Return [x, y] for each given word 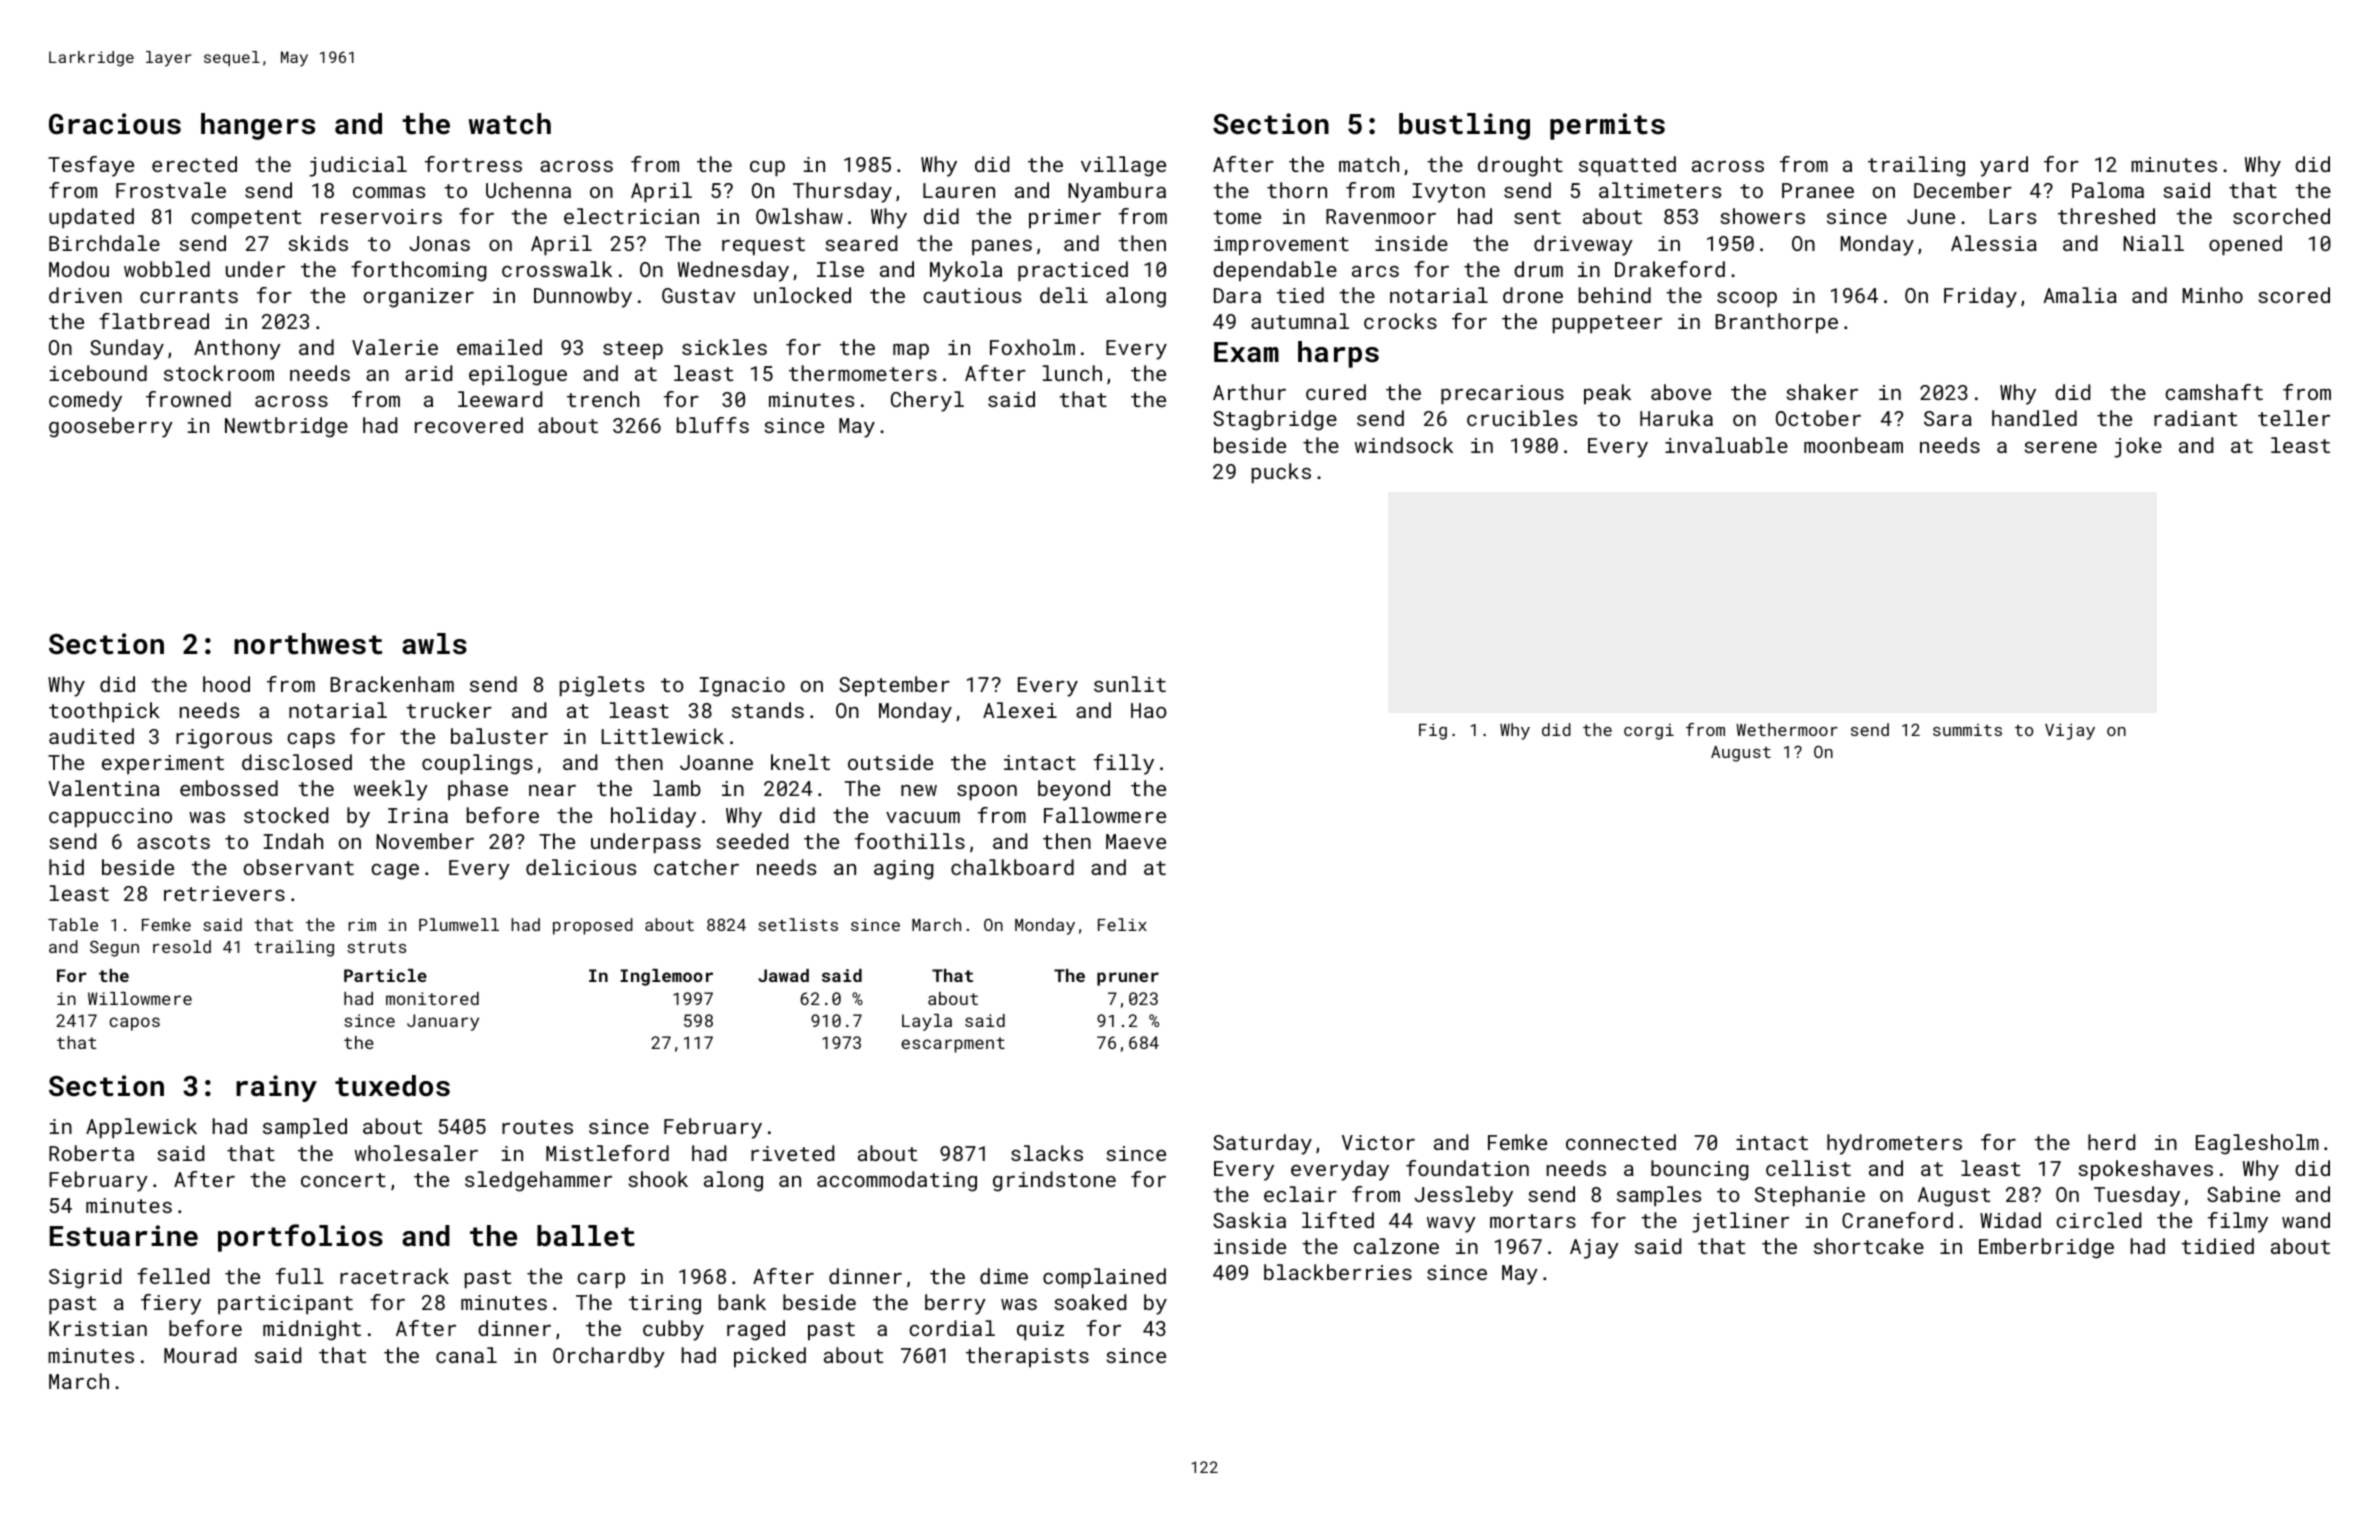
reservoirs [381, 216]
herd [2111, 1142]
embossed [229, 788]
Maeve [1136, 841]
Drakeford [1670, 269]
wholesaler [416, 1153]
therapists [1027, 1357]
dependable [1275, 271]
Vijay [2070, 731]
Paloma [2108, 190]
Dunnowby [583, 297]
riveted [792, 1153]
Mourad [200, 1355]
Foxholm [1032, 347]
